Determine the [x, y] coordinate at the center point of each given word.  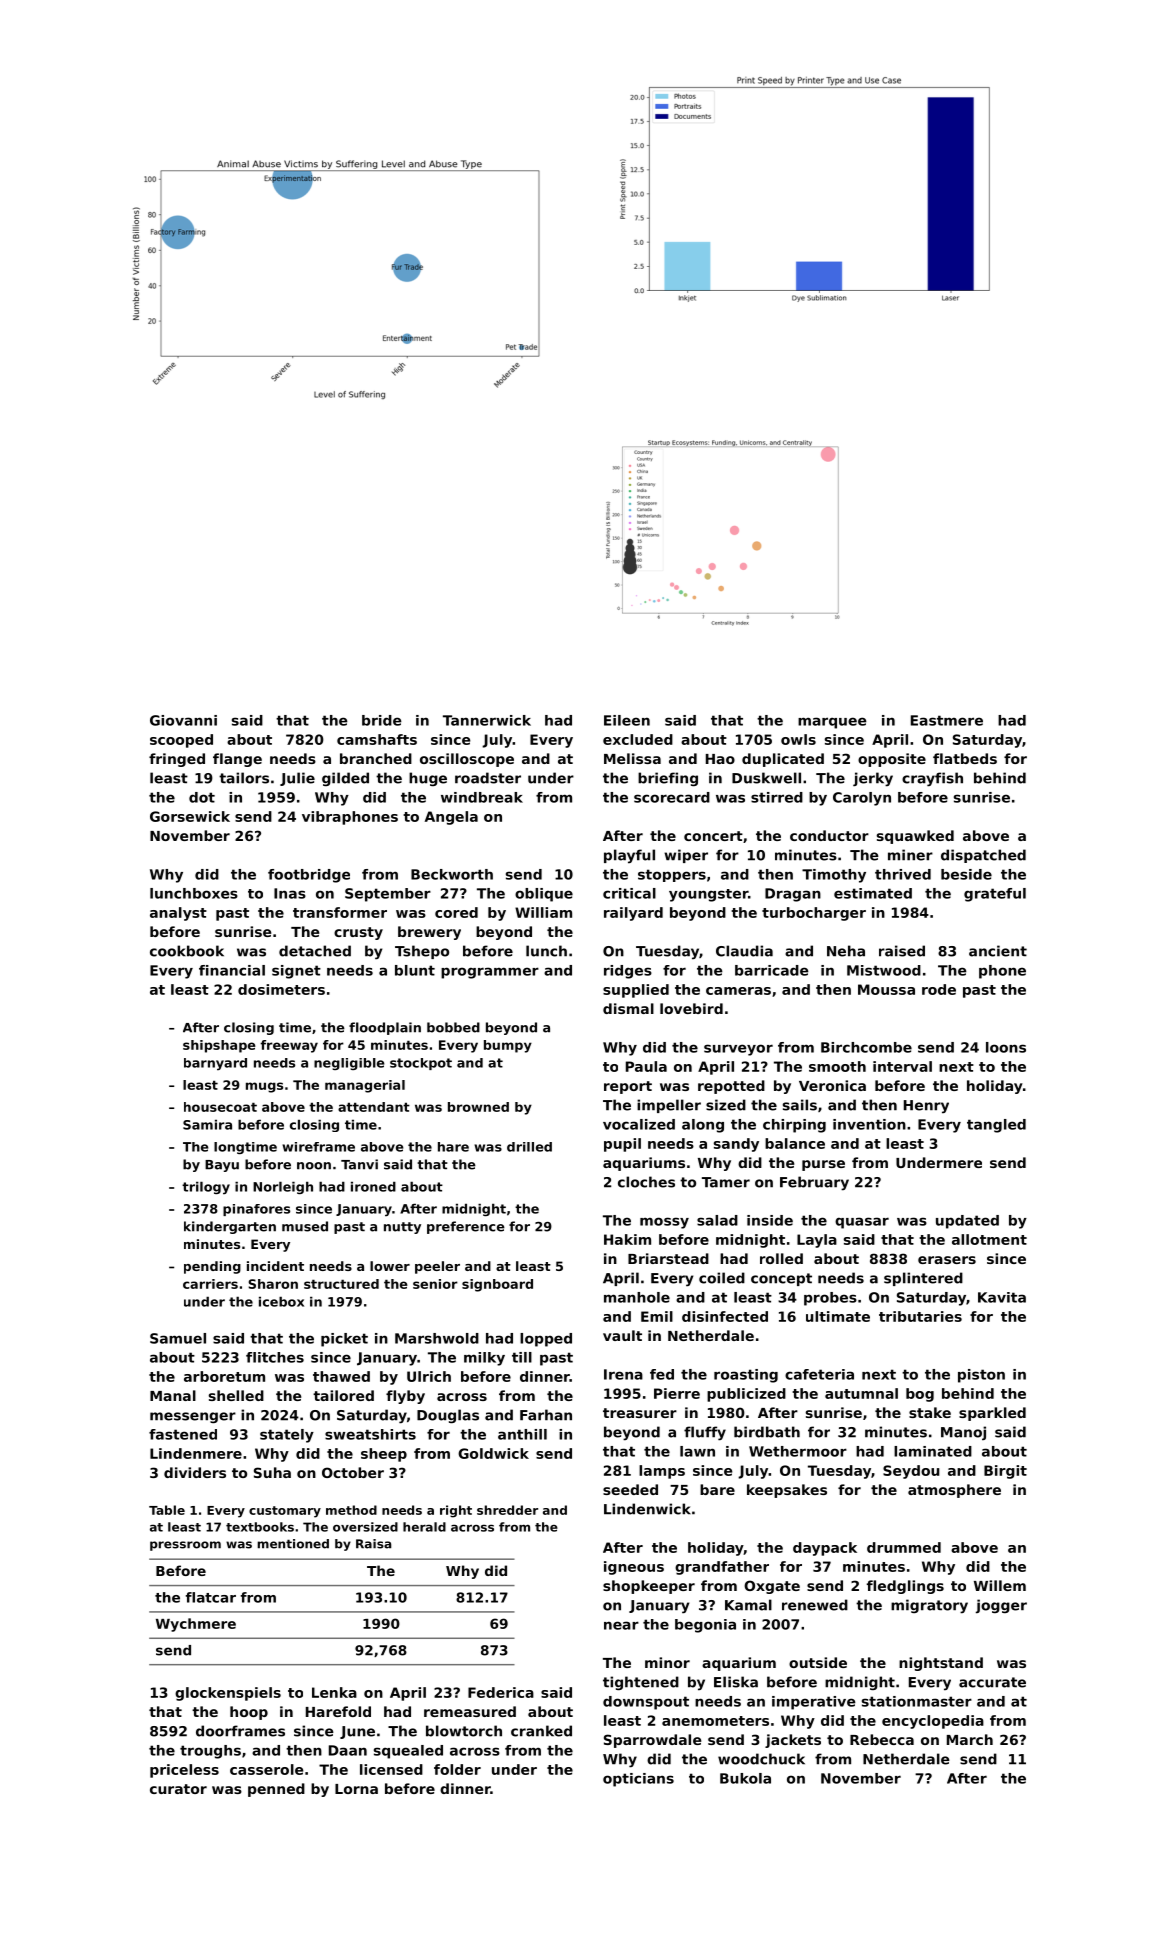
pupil [622, 1145]
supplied [636, 991]
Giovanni [183, 720]
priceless [184, 1771]
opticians [638, 1780]
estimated [873, 893]
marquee [832, 723]
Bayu [222, 1166]
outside [818, 1662]
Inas [290, 893]
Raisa [373, 1544]
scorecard [672, 797]
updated [967, 1222]
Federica [501, 1692]
